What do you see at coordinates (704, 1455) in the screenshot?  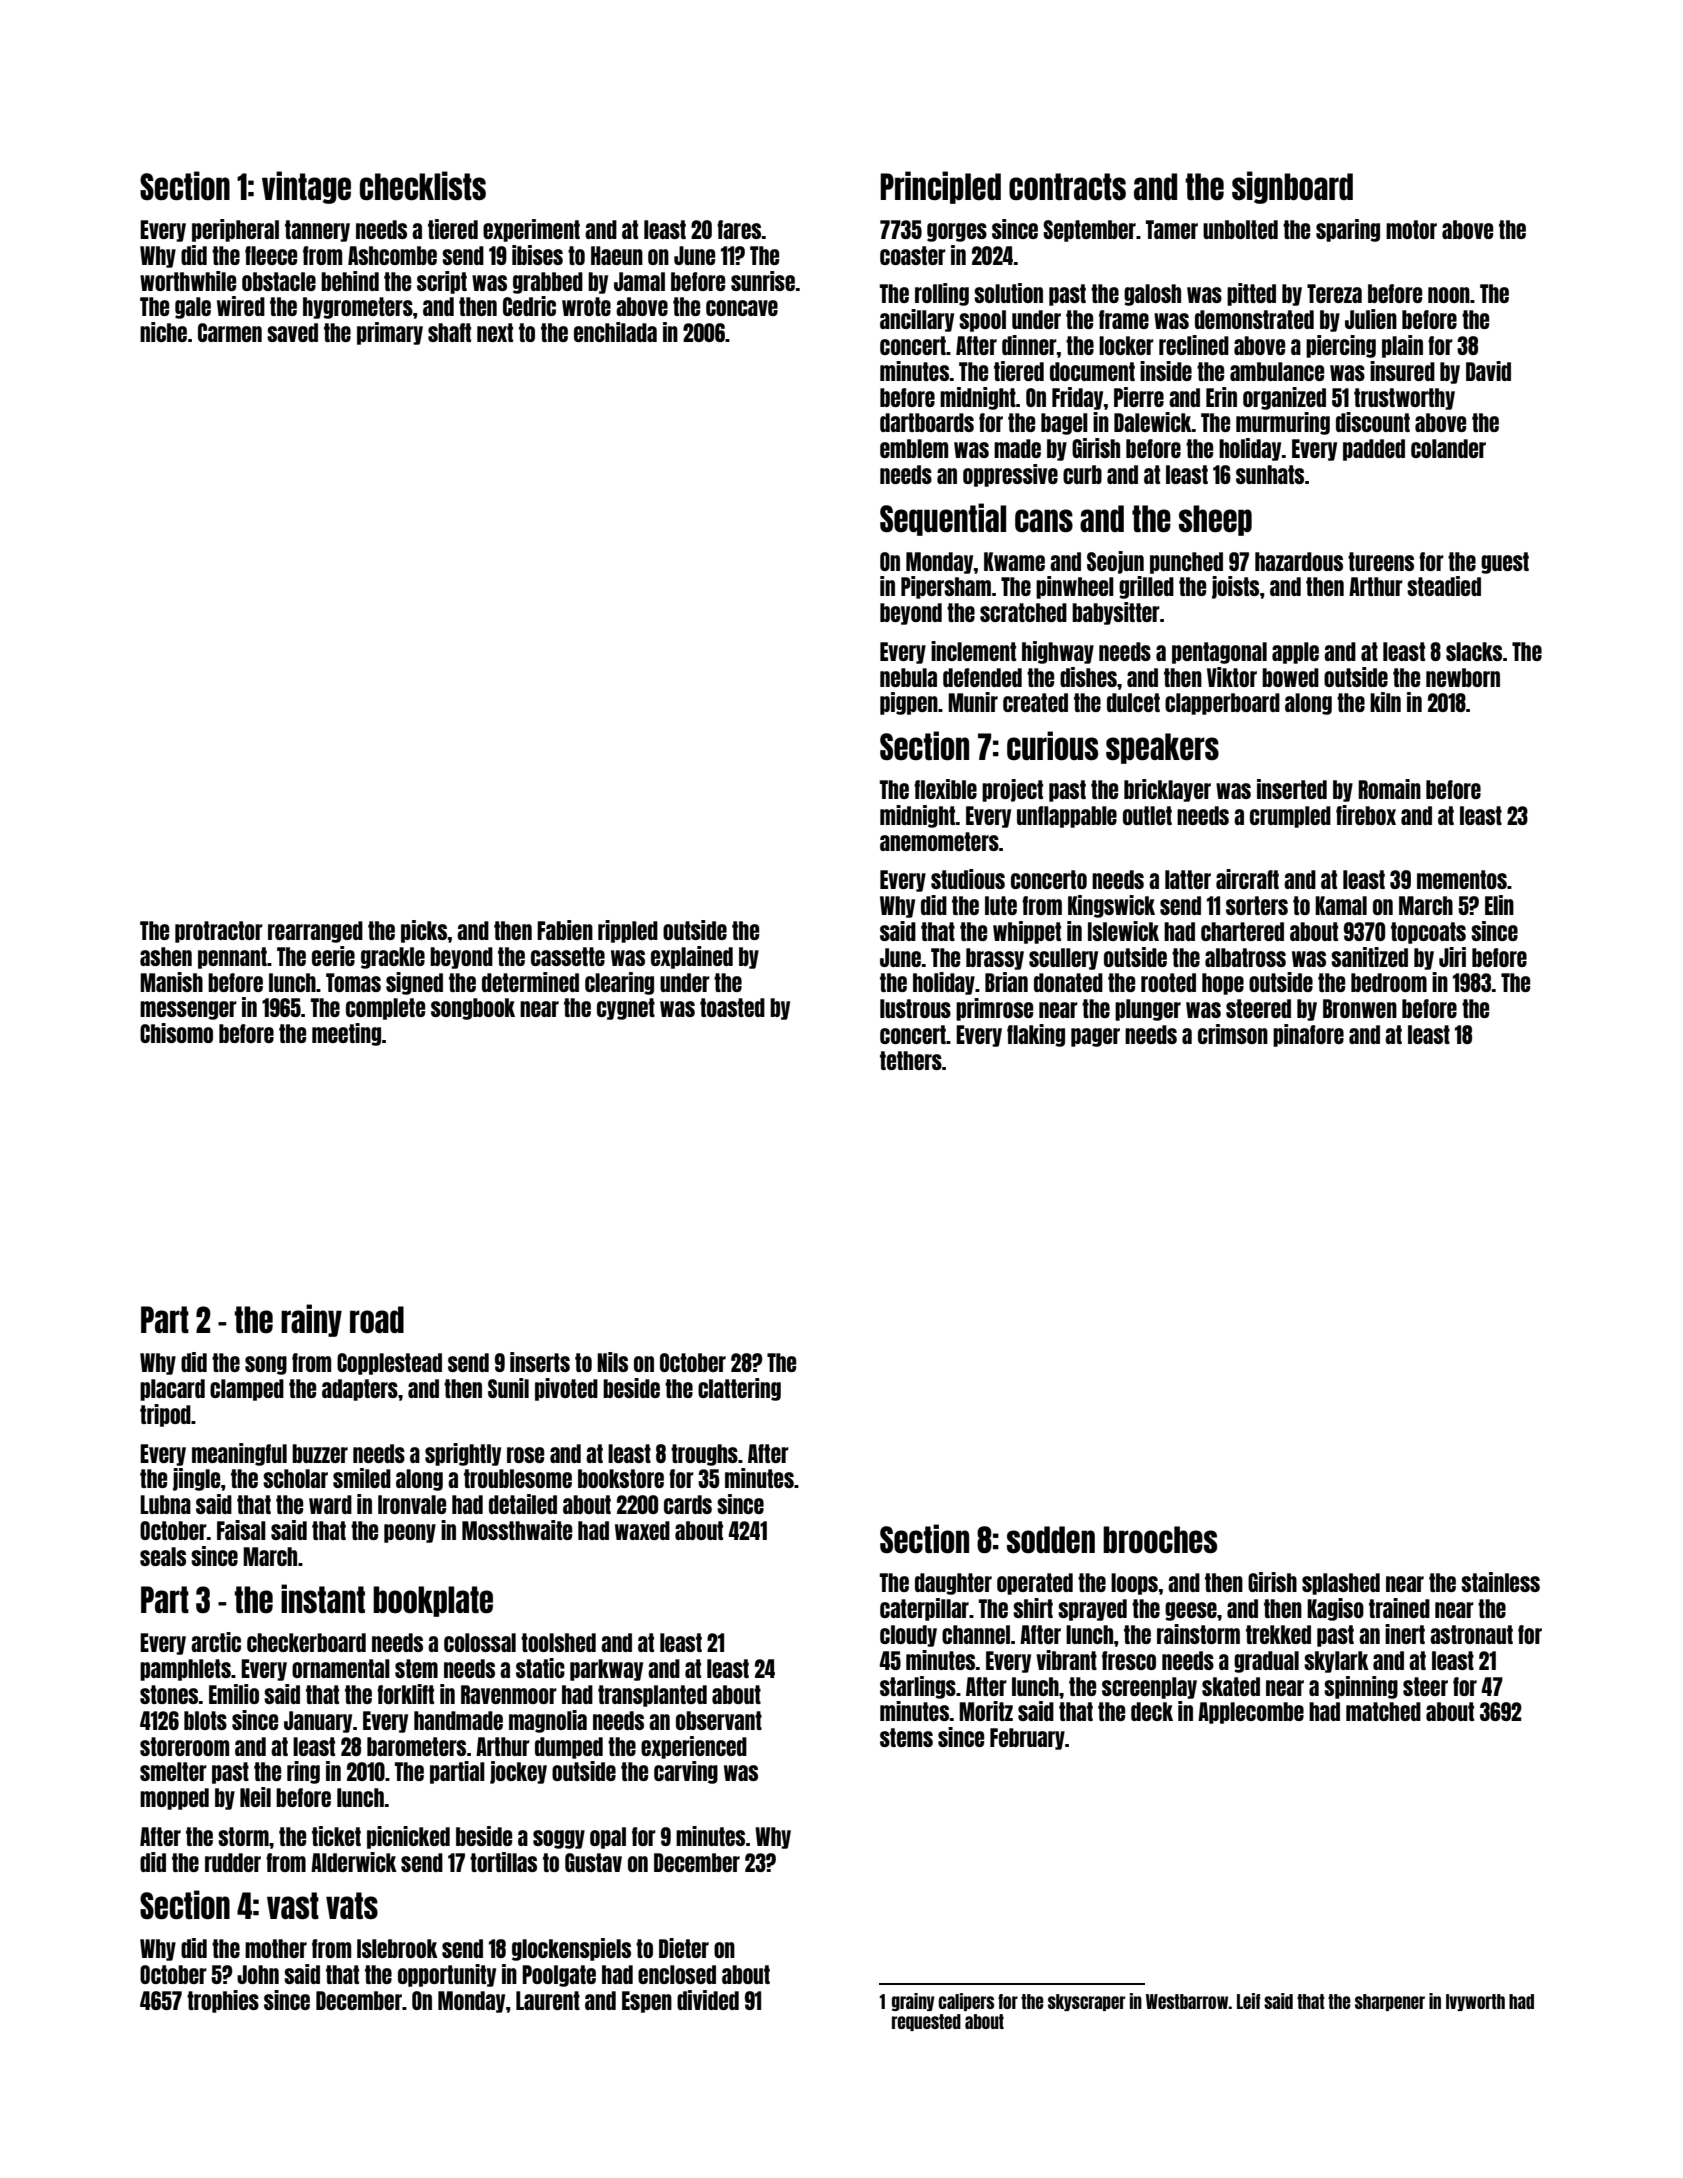 I see `troughs` at bounding box center [704, 1455].
